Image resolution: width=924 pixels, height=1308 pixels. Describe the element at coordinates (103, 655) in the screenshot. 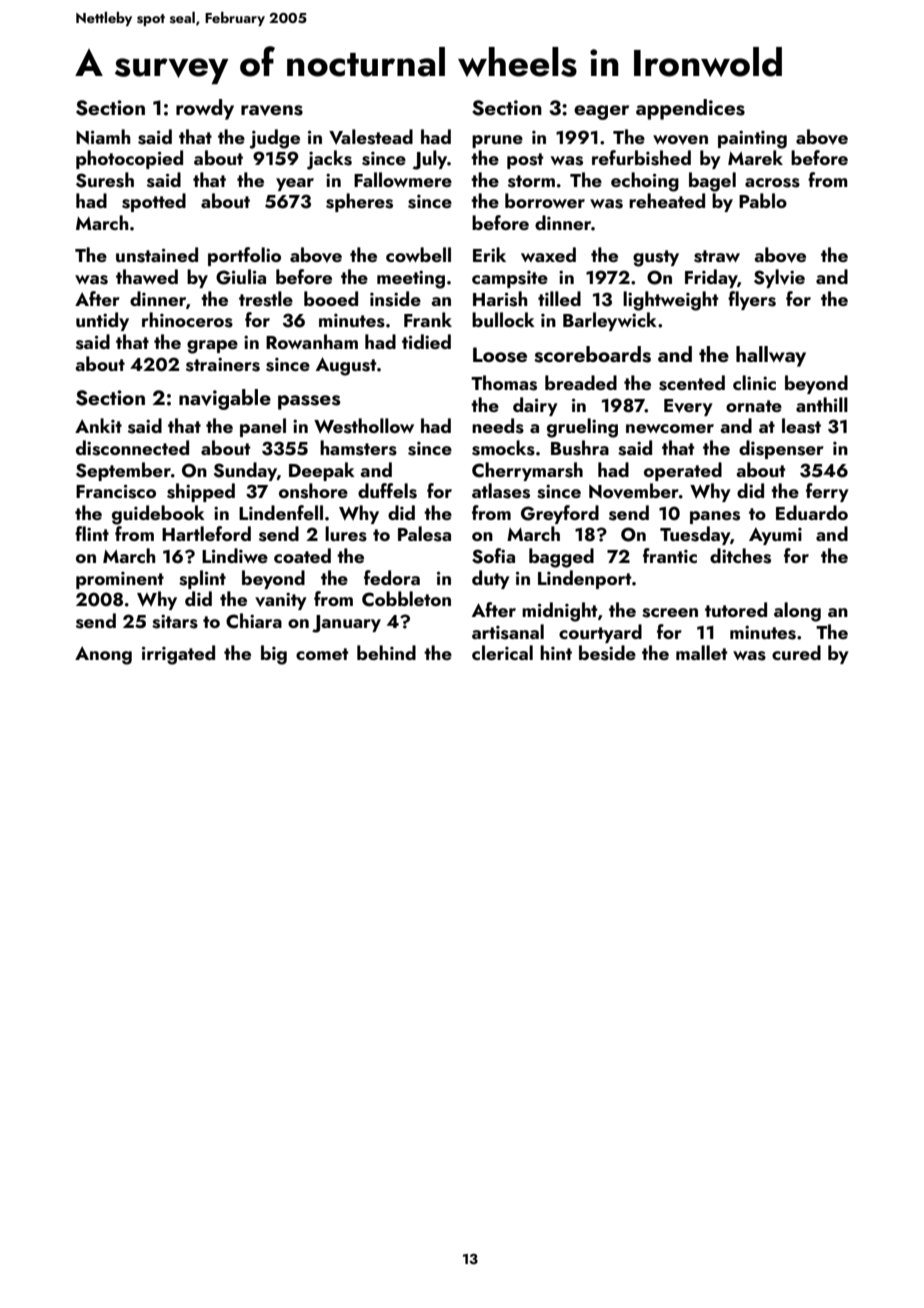

I see `Anong` at that location.
